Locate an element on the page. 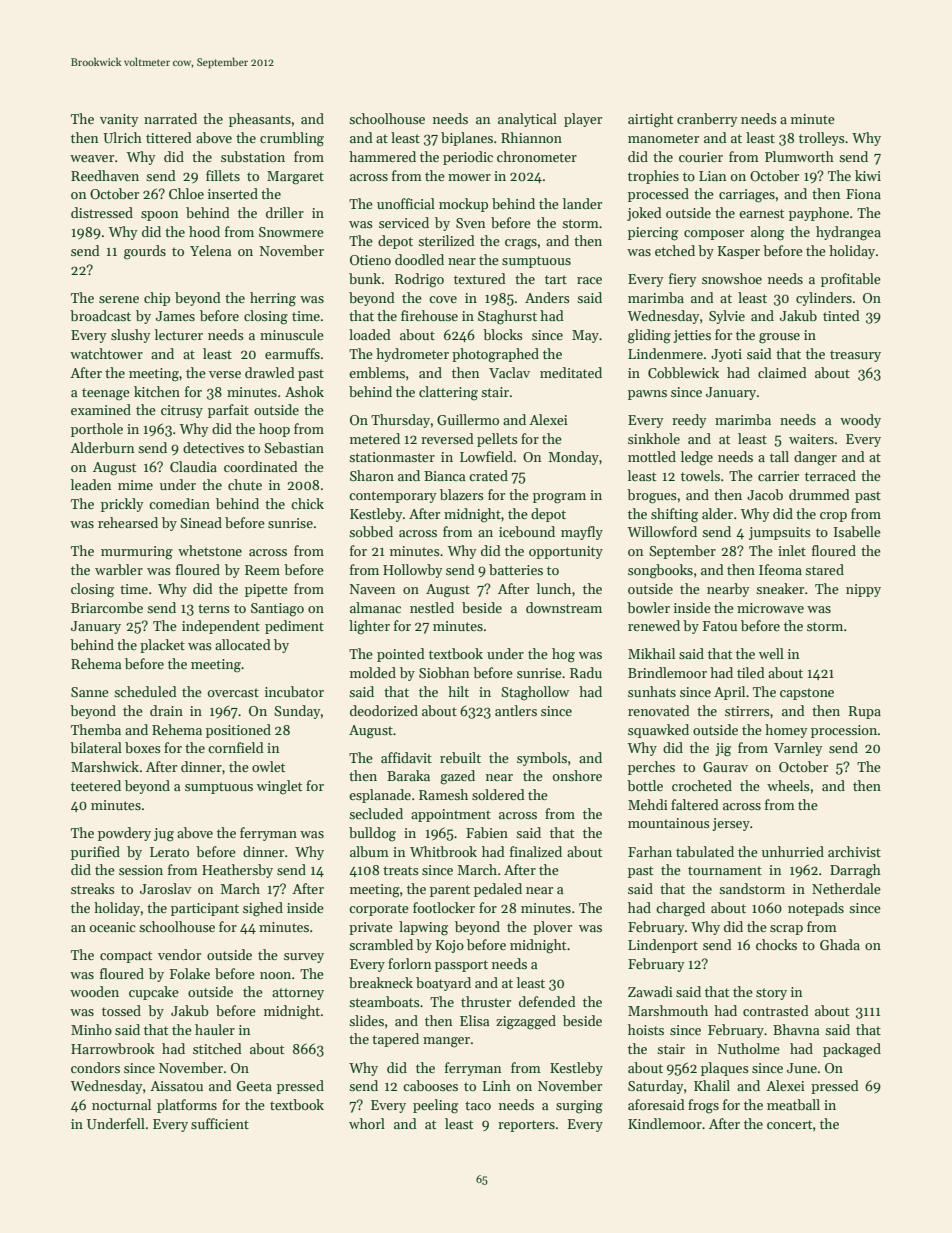  Staghollow is located at coordinates (535, 693).
